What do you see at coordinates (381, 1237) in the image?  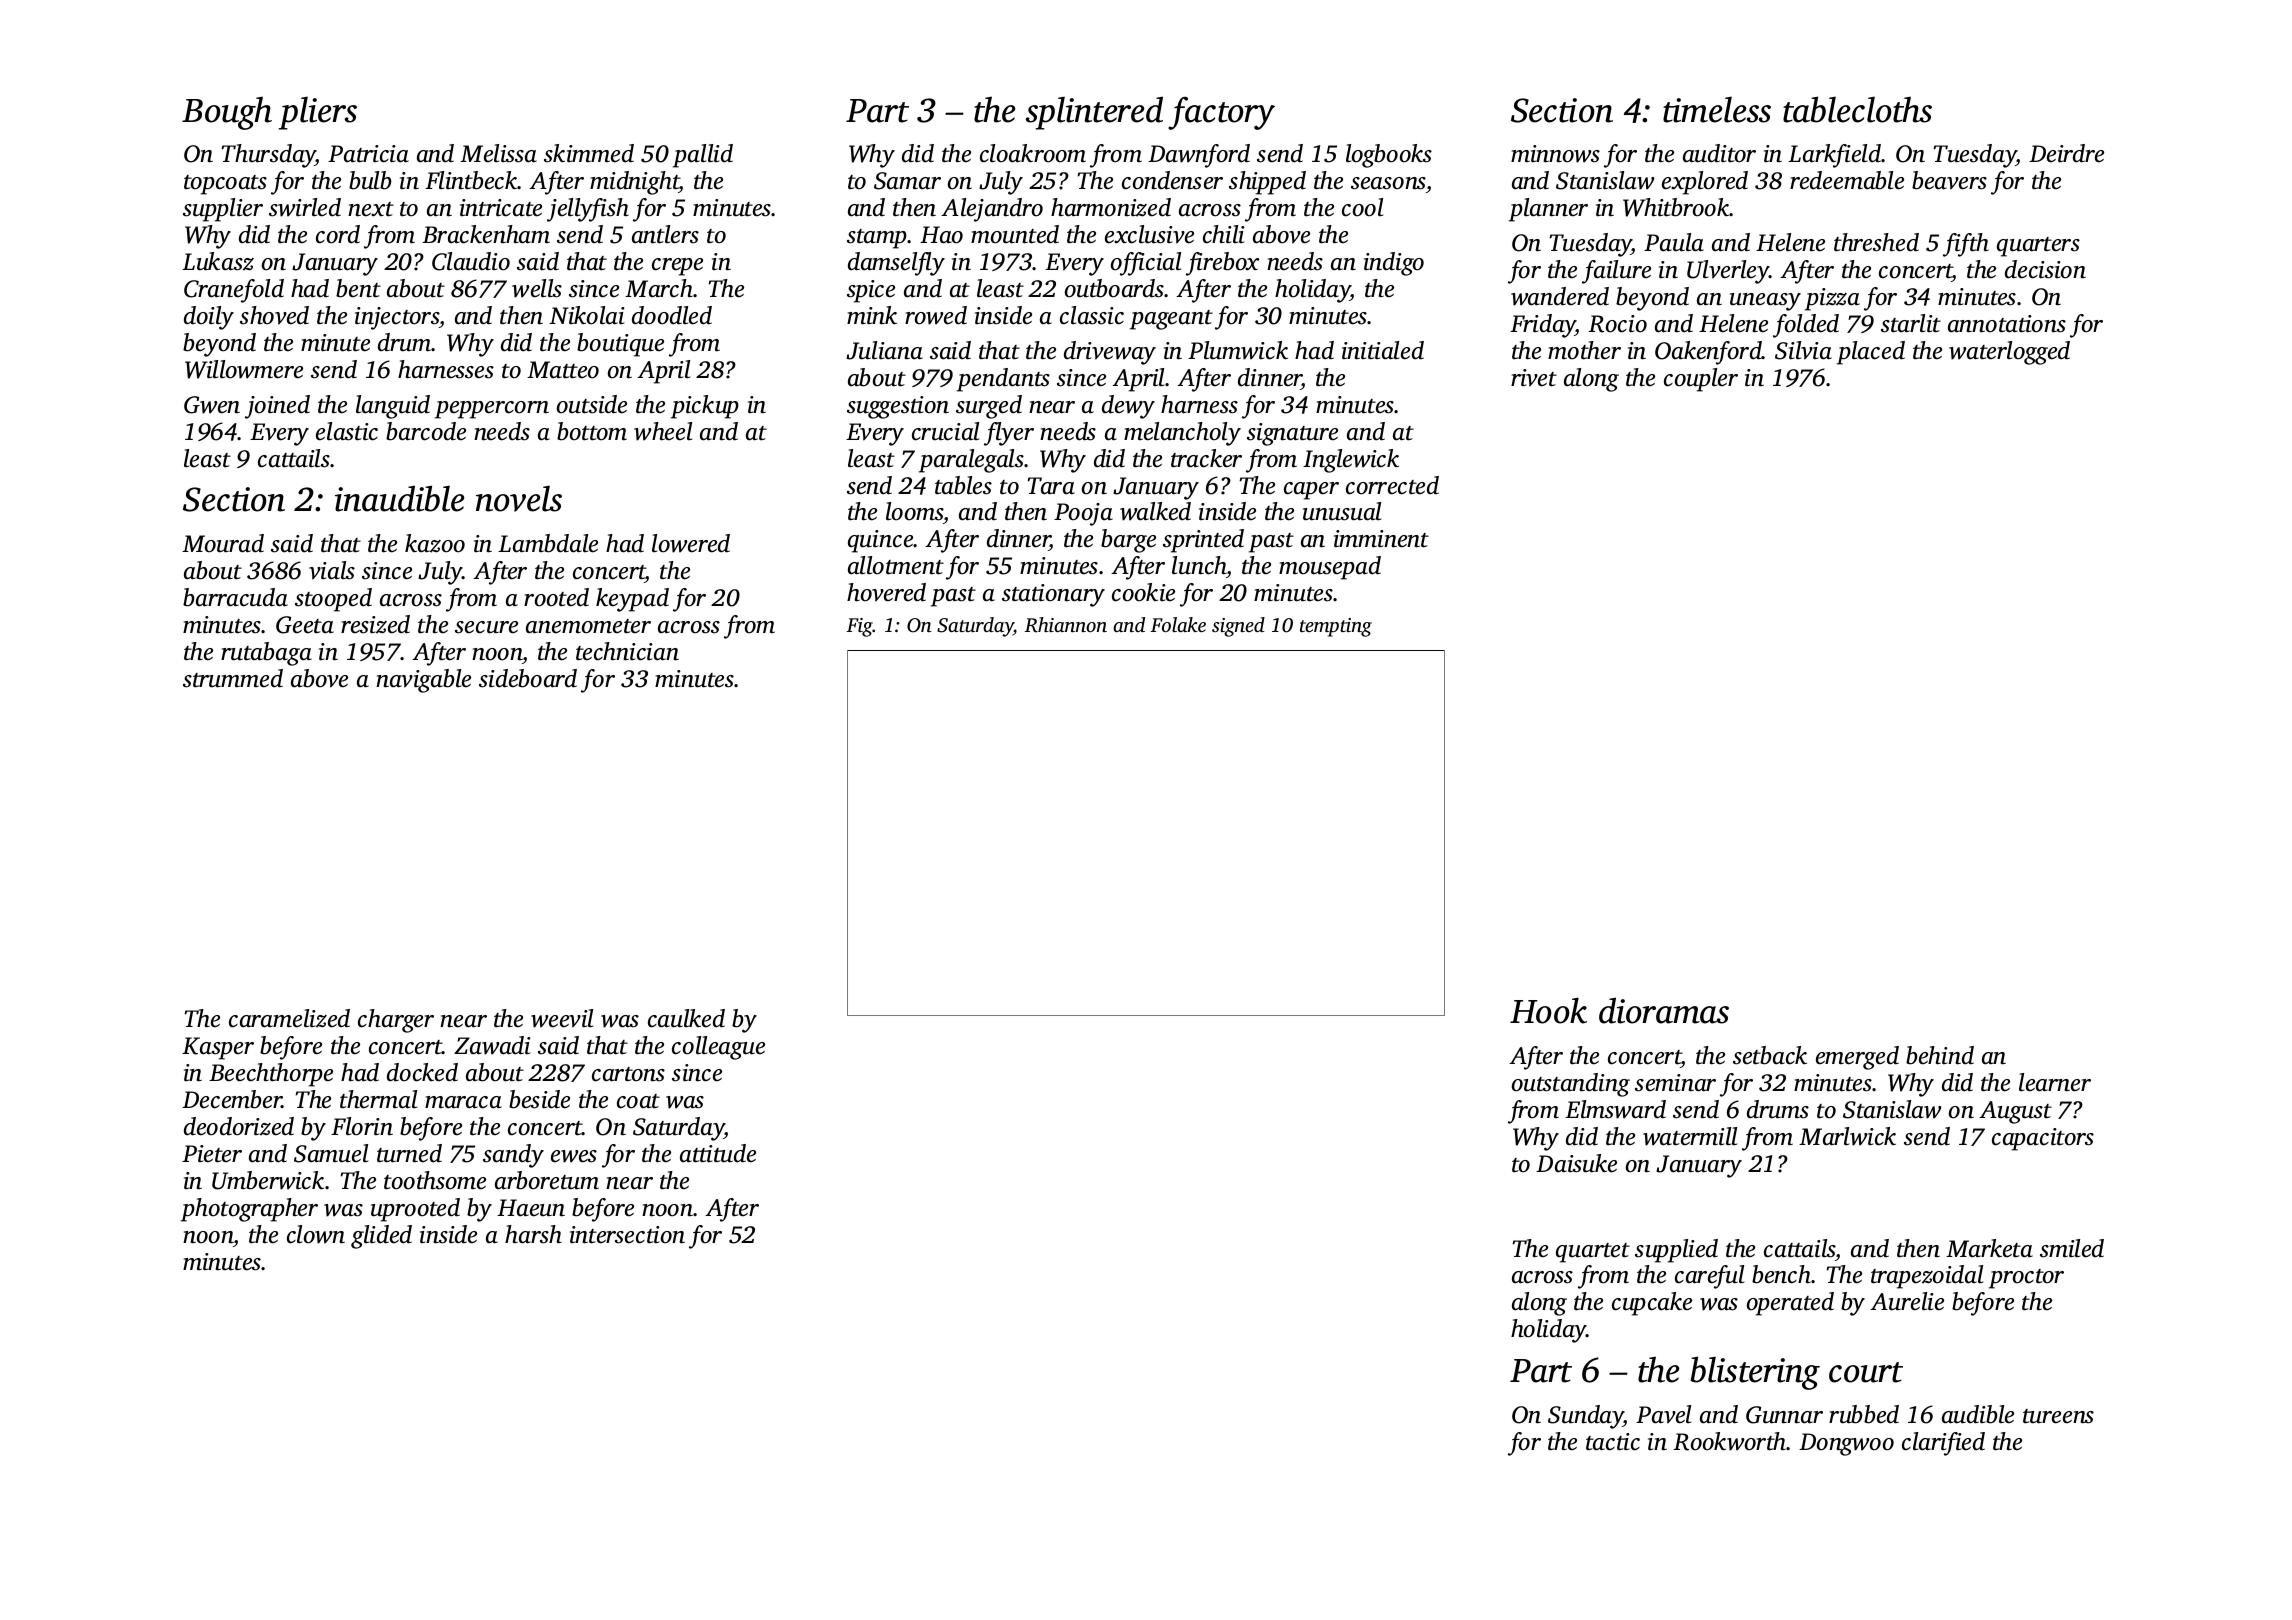 I see `glided` at bounding box center [381, 1237].
